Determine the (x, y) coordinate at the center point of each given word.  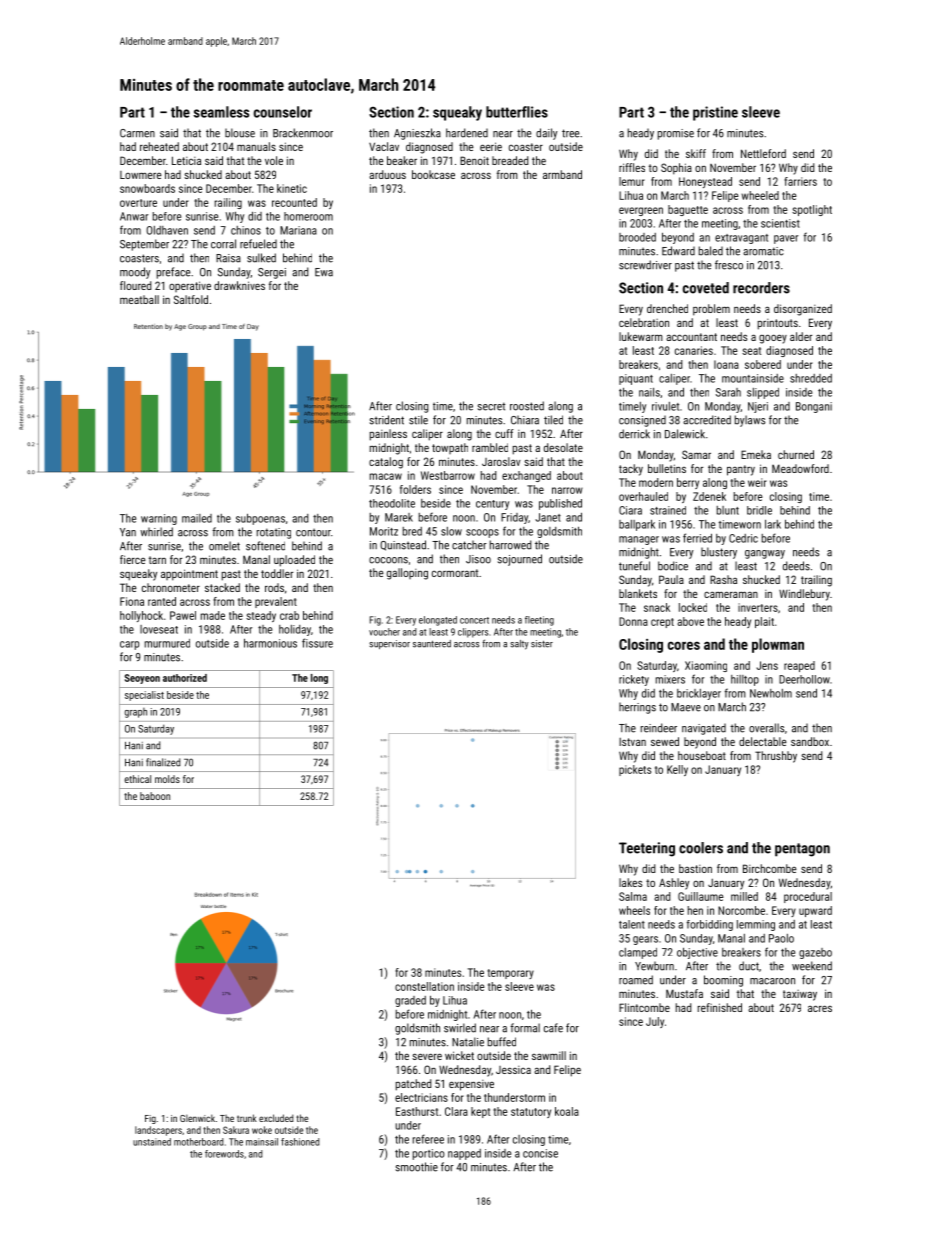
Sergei (272, 273)
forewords (224, 1154)
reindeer (659, 728)
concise (540, 1153)
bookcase (433, 174)
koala (567, 1111)
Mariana (298, 230)
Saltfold (191, 299)
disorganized (803, 310)
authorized (185, 678)
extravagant (741, 239)
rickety (634, 680)
